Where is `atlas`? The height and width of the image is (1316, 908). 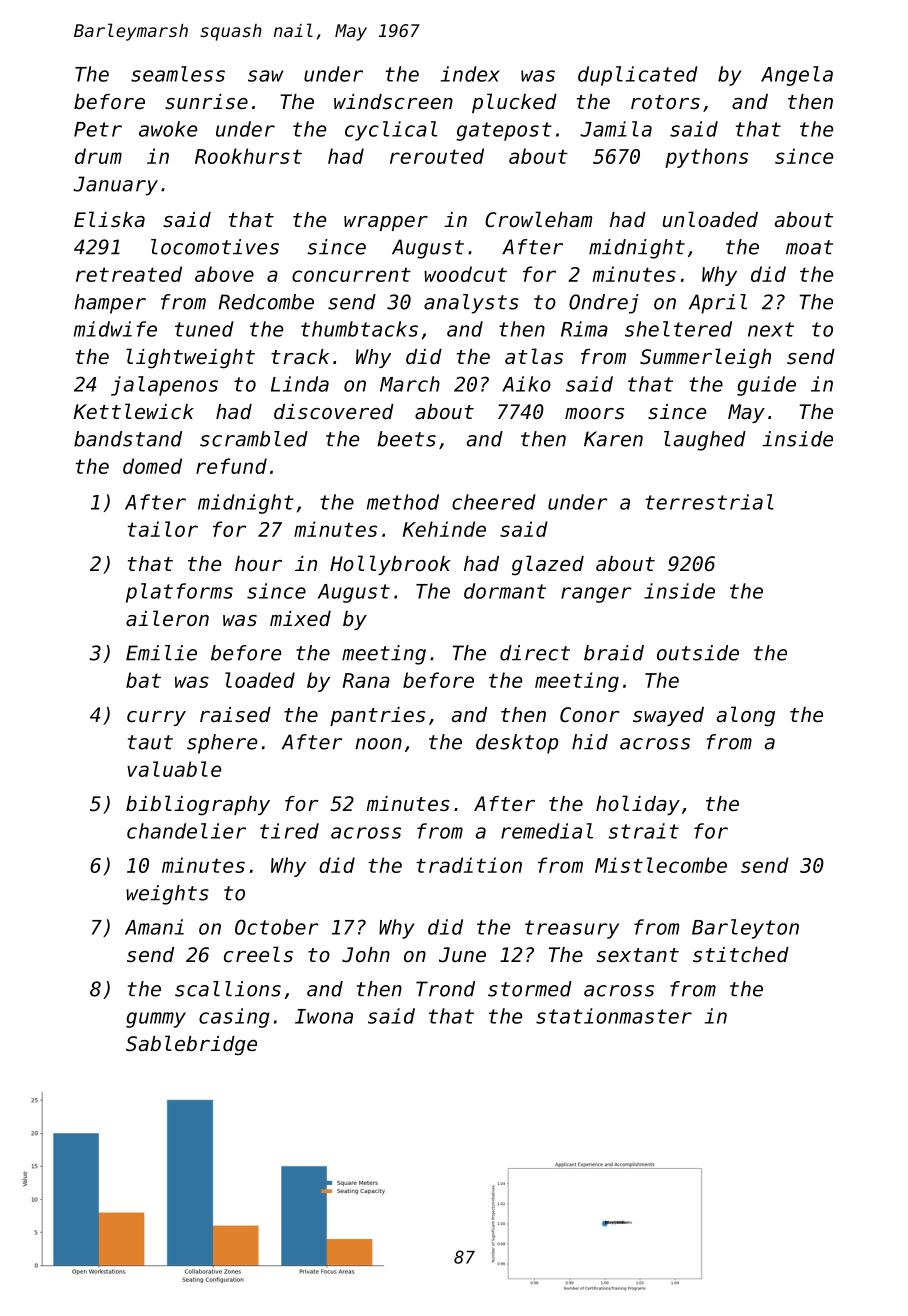
atlas is located at coordinates (534, 356).
